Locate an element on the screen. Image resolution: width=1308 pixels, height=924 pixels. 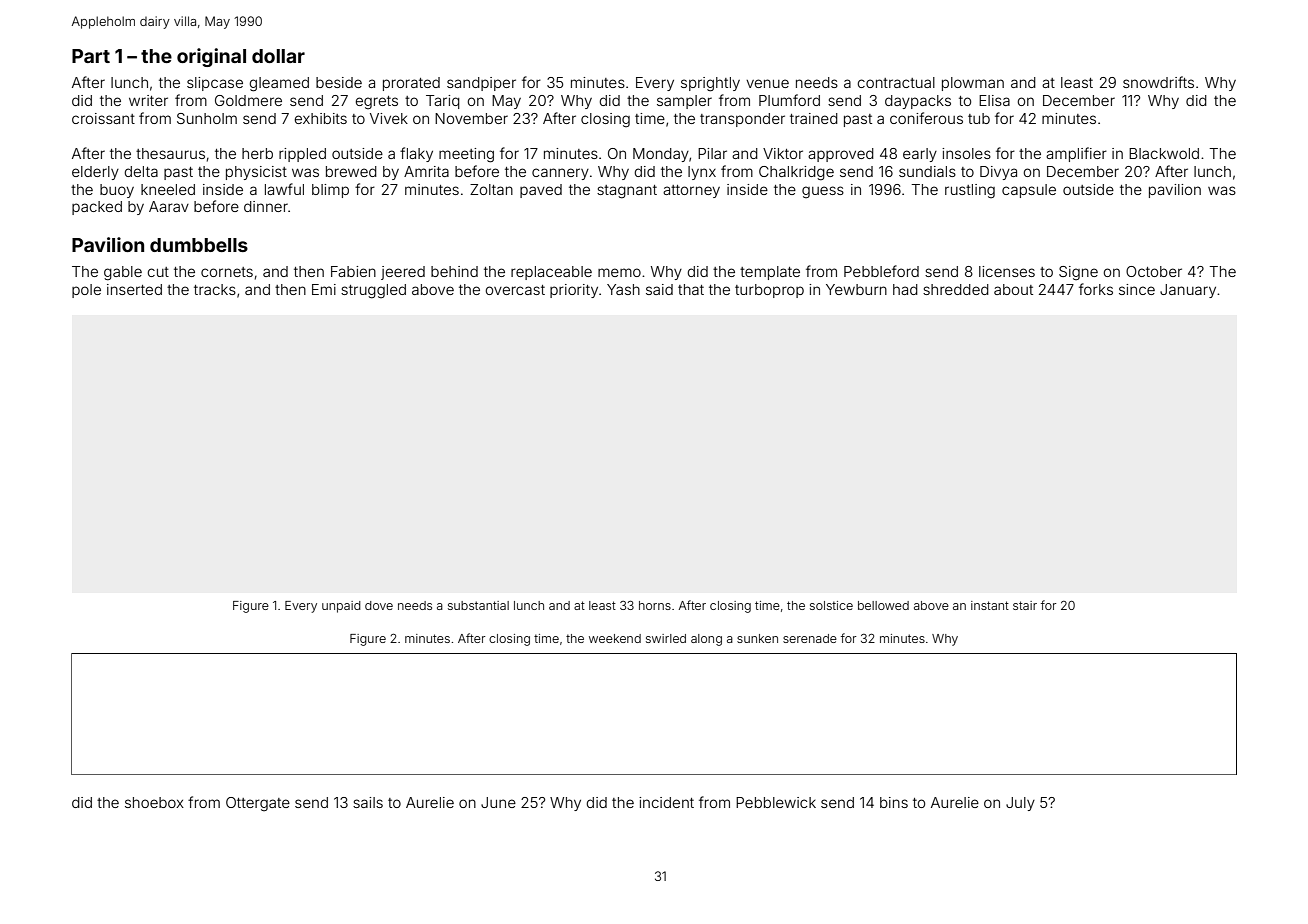
shoebox is located at coordinates (154, 802).
